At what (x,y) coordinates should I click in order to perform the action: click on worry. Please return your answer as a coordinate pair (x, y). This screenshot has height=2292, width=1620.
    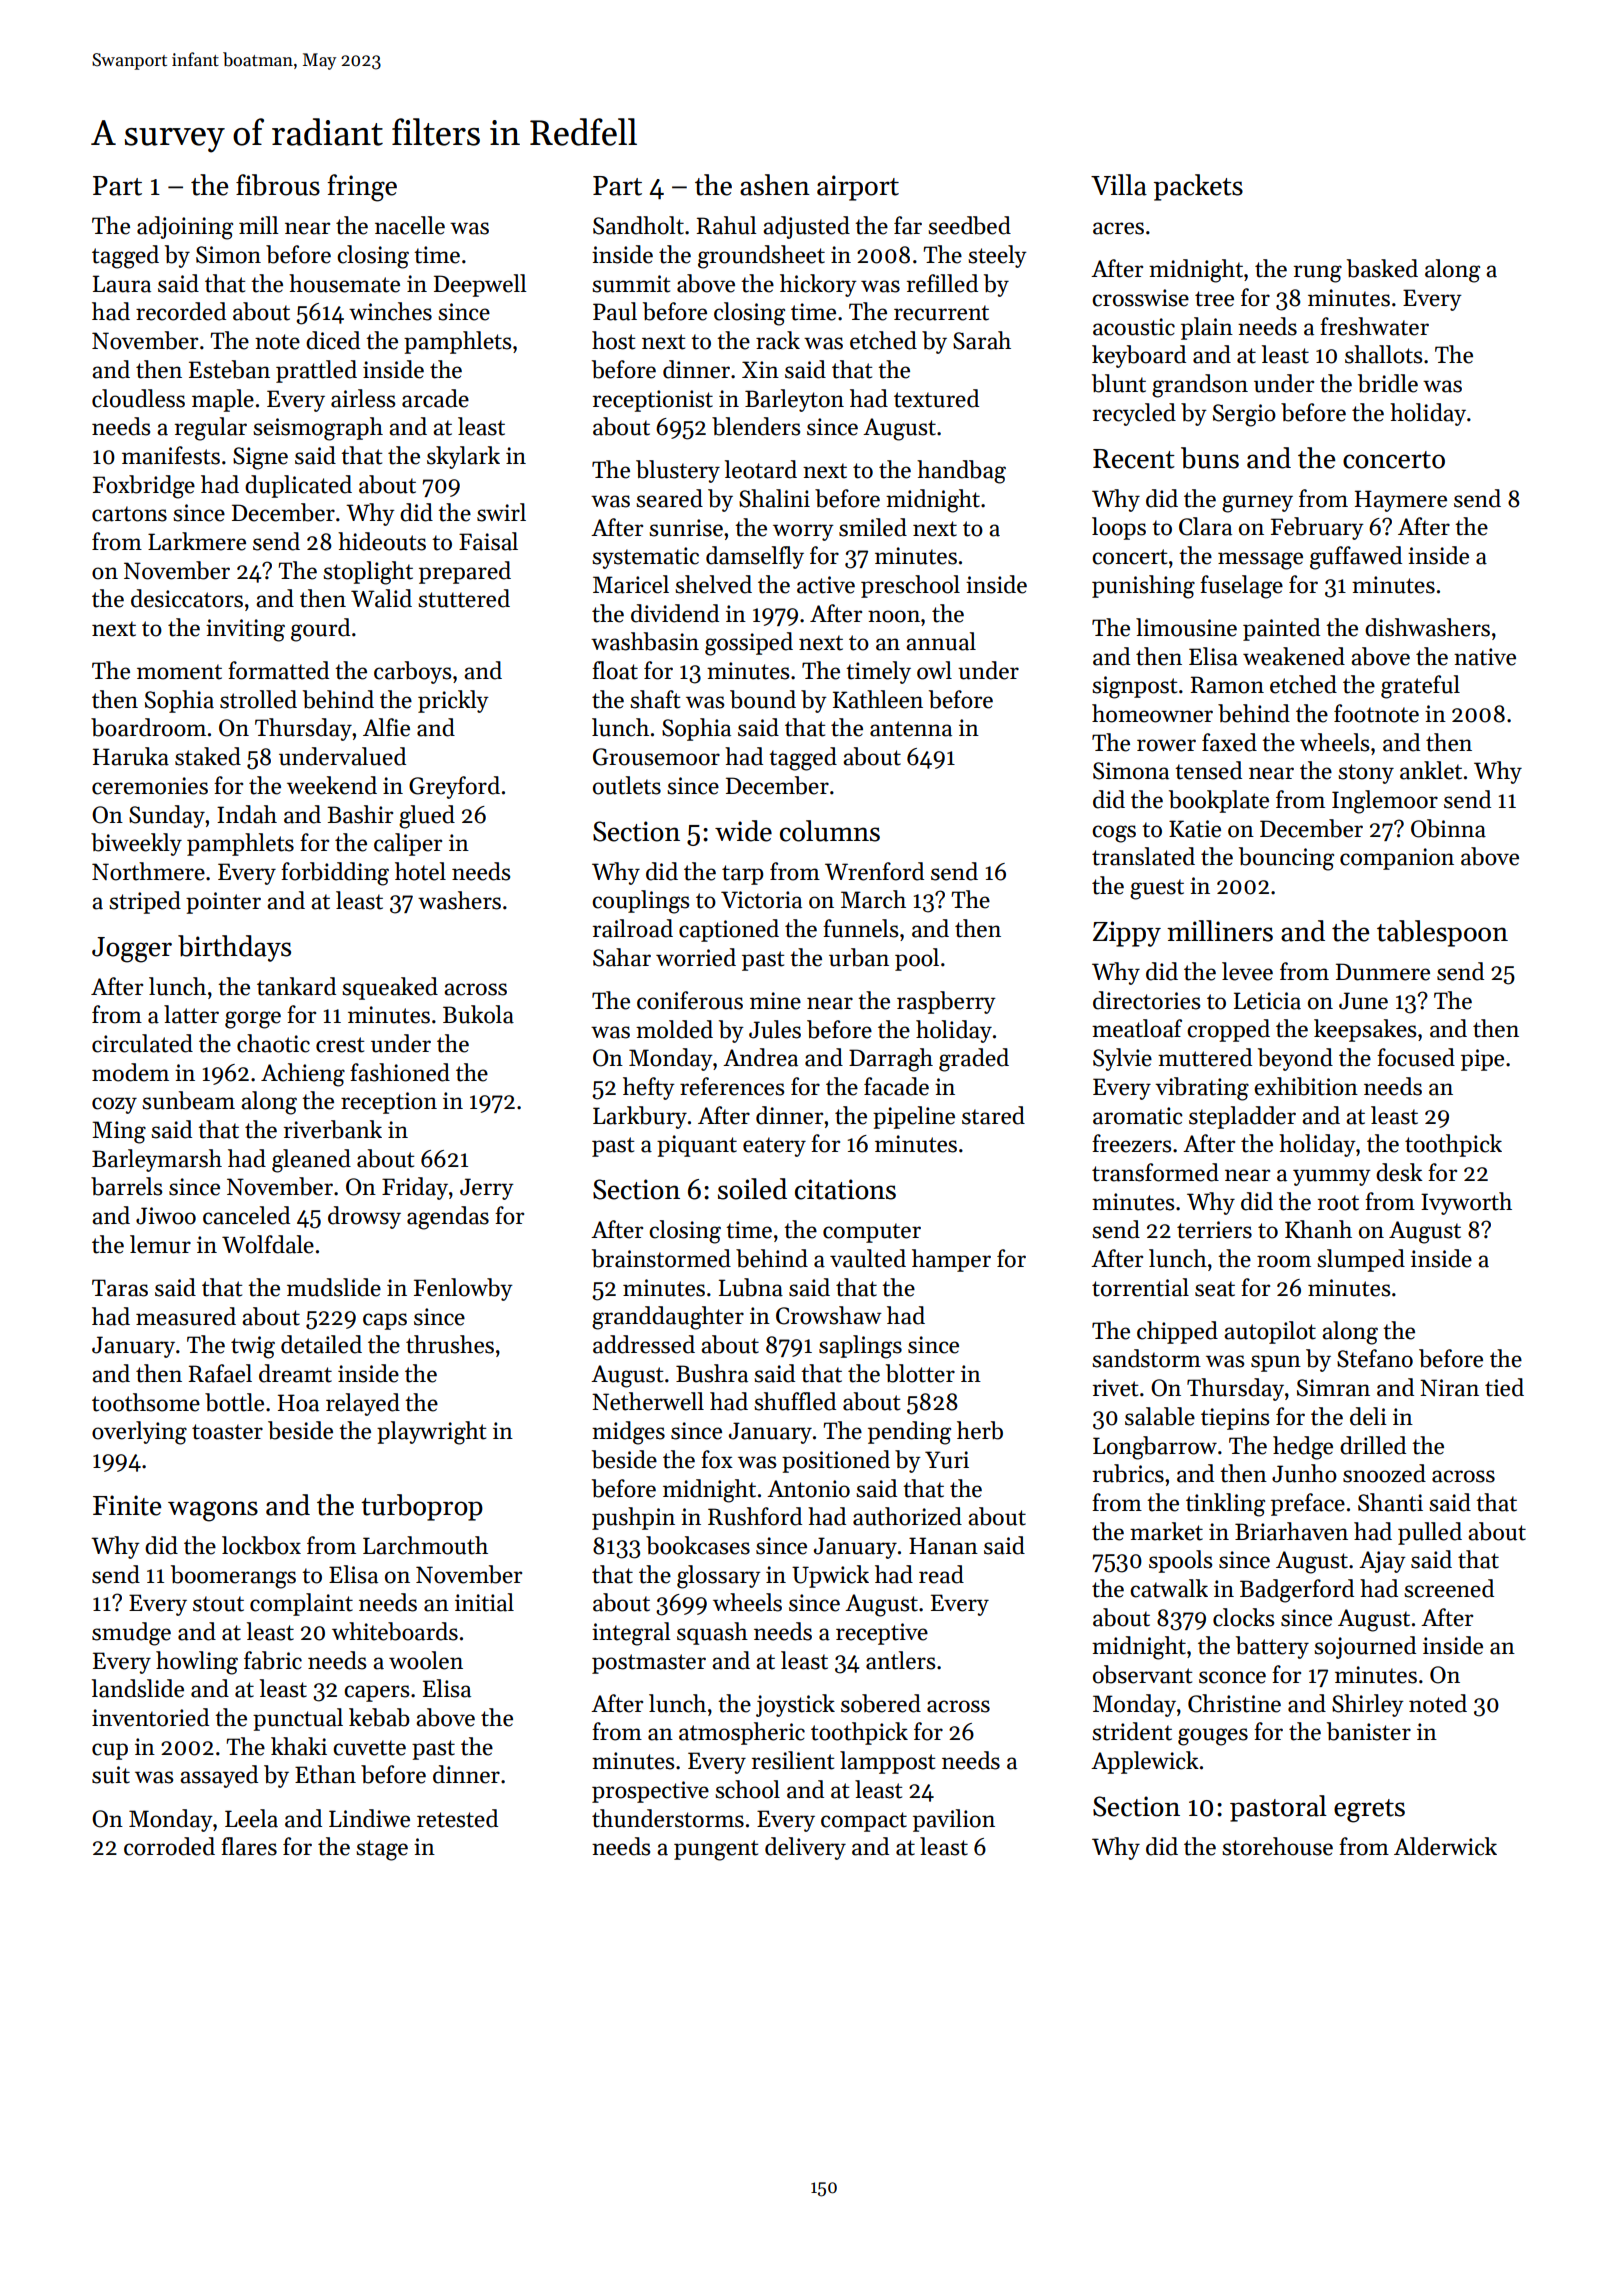
    Looking at the image, I should click on (803, 532).
